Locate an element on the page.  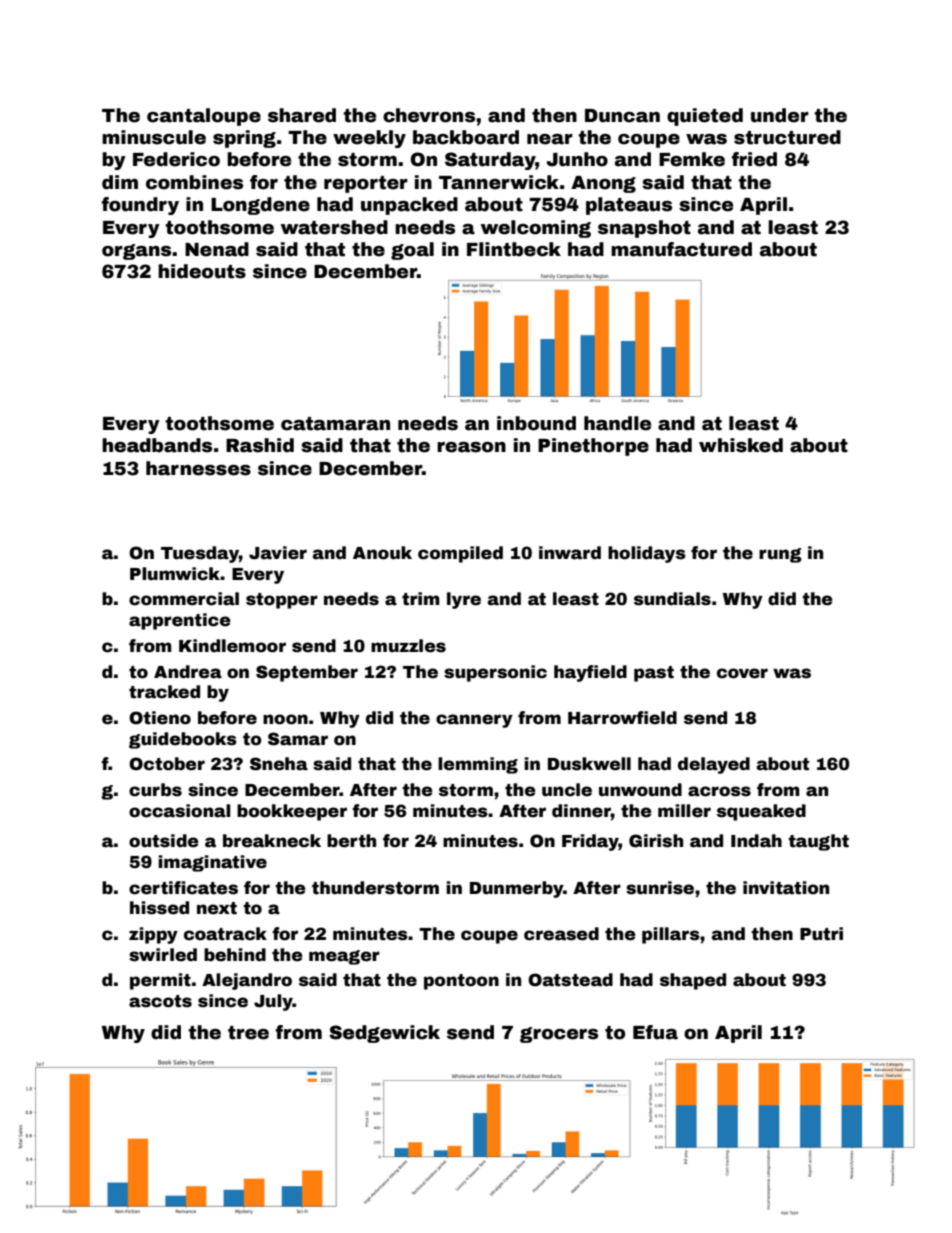
organs is located at coordinates (136, 252).
